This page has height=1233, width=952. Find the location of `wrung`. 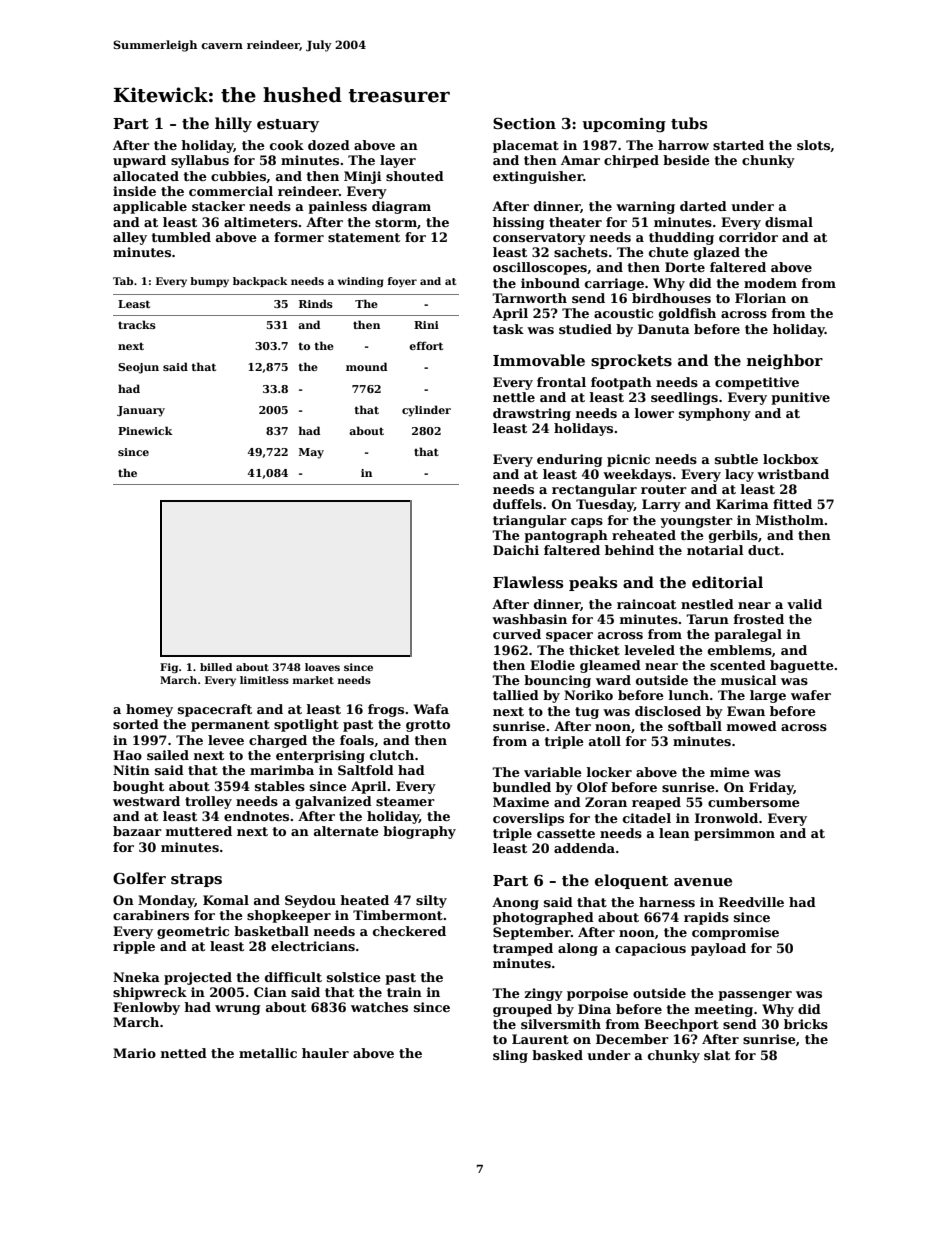

wrung is located at coordinates (237, 1010).
